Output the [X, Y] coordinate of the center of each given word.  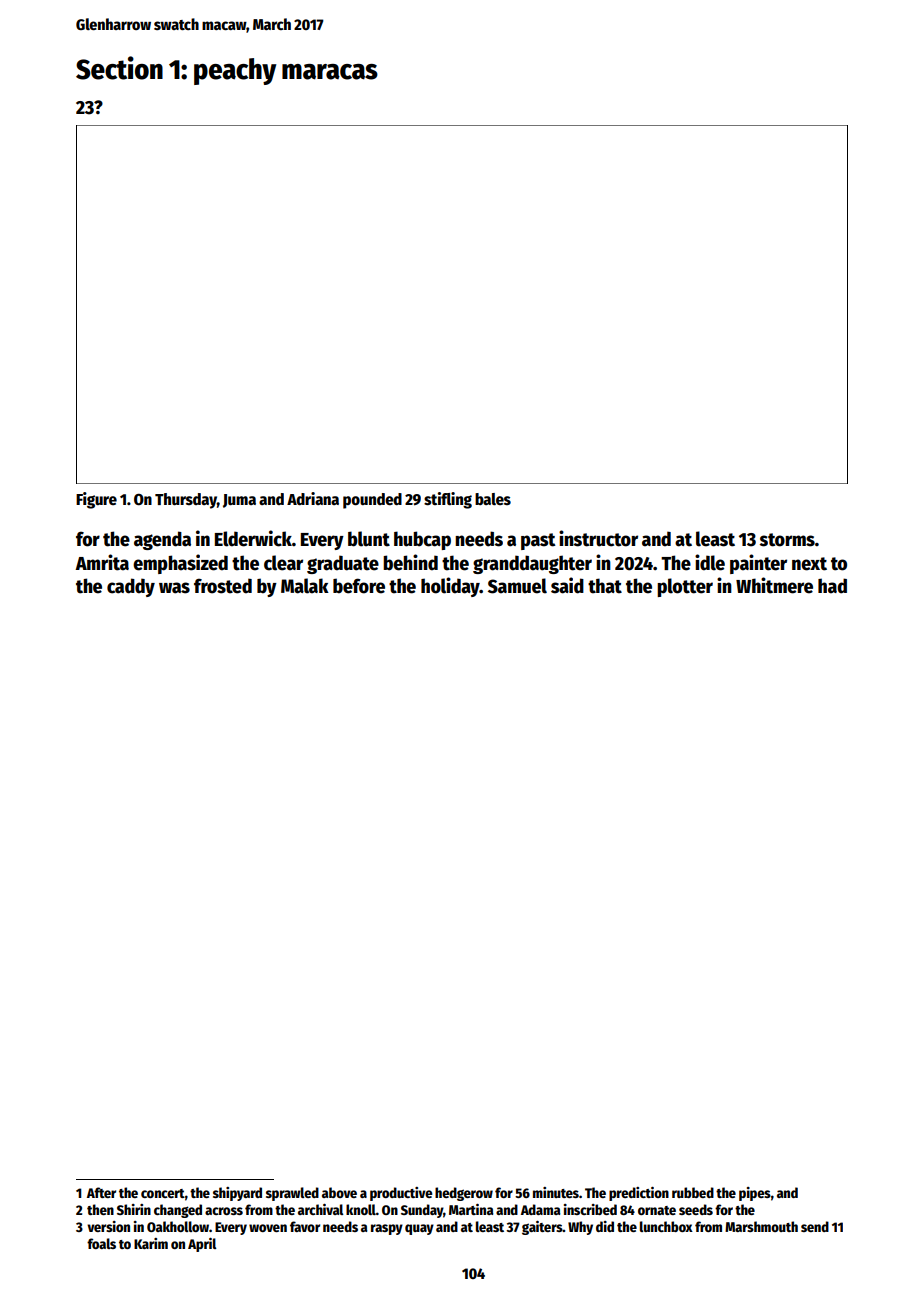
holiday [450, 587]
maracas [330, 72]
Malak [305, 586]
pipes [755, 1194]
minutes [556, 1192]
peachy [235, 71]
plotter [685, 587]
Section [119, 68]
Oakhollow [178, 1226]
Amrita [102, 562]
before [359, 586]
